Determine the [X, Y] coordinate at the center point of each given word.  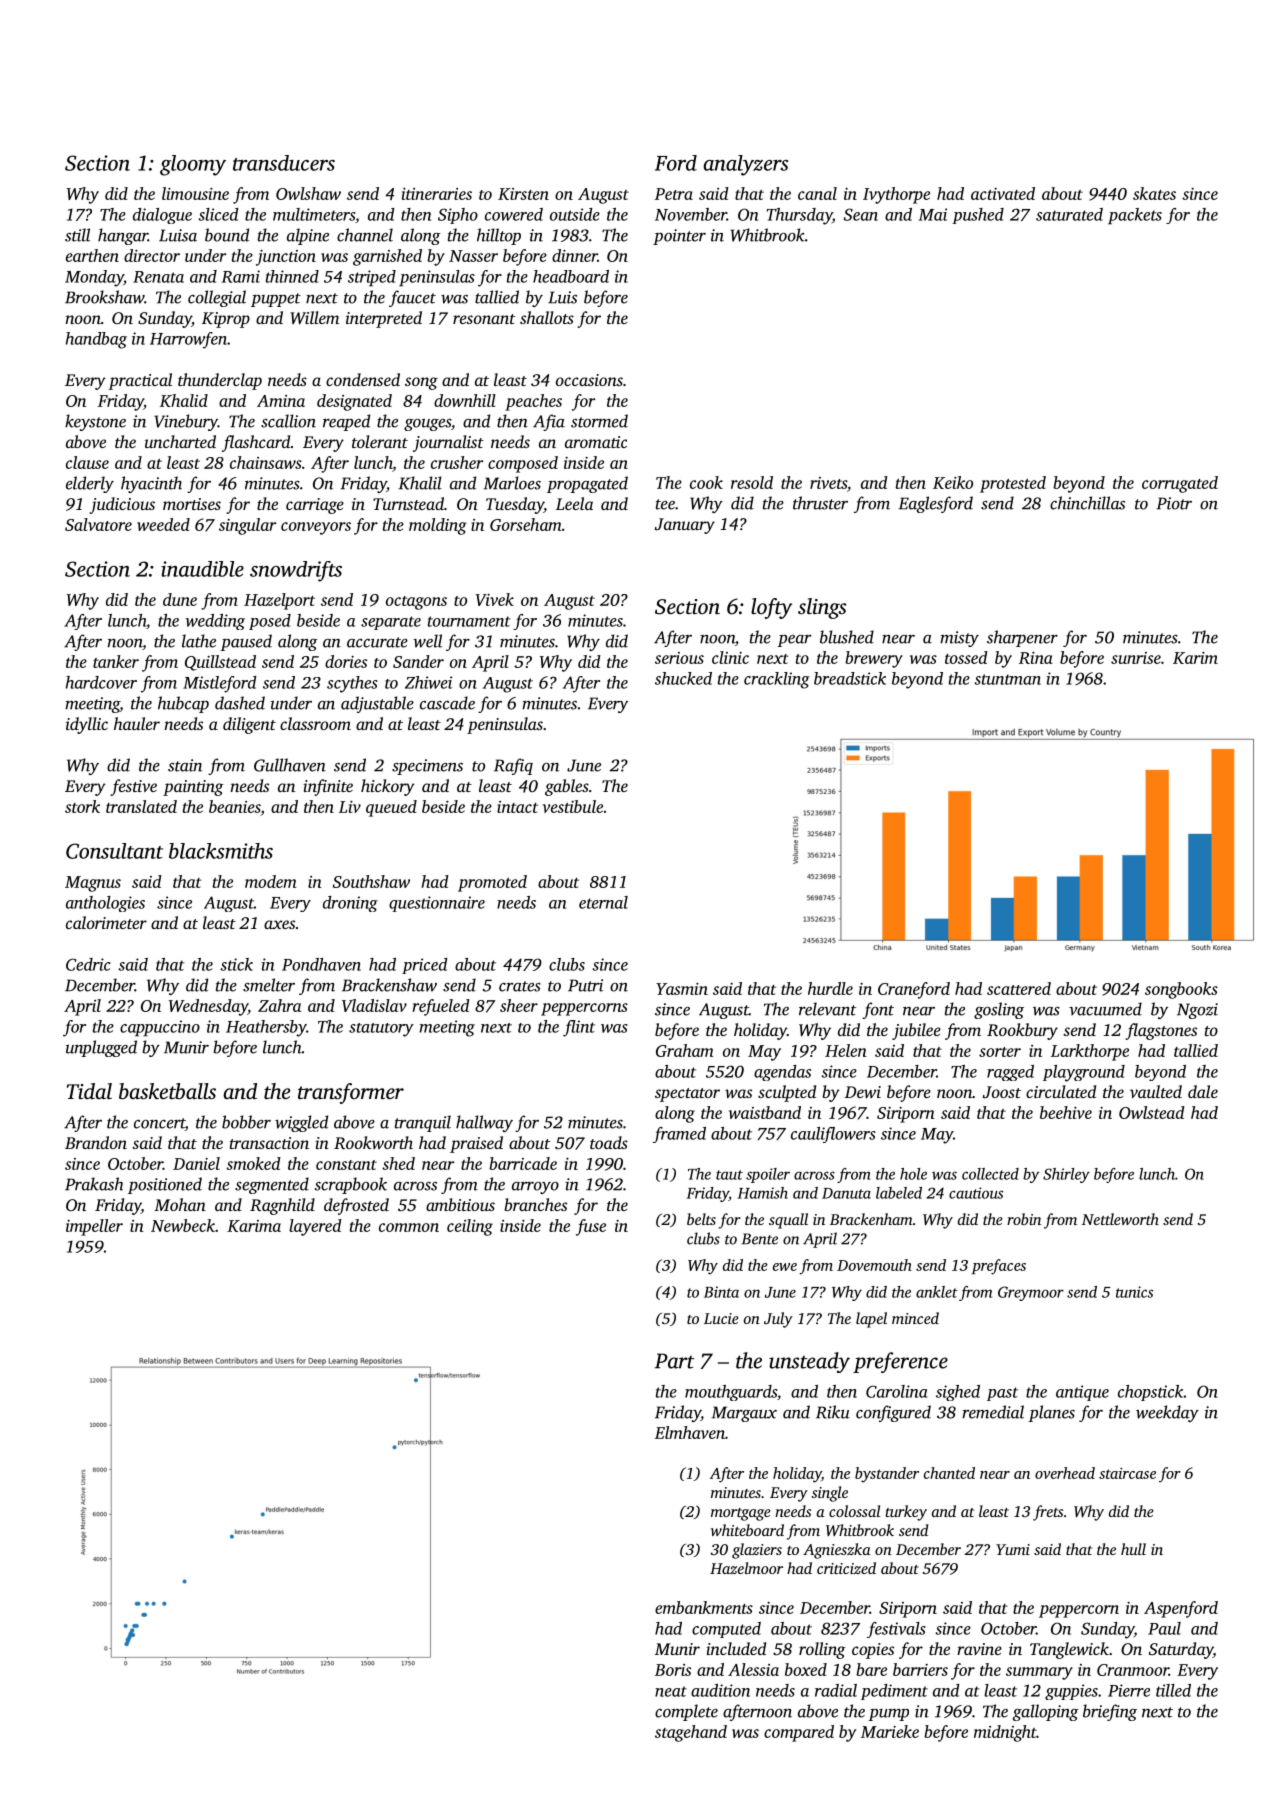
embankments [704, 1607]
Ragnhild [282, 1206]
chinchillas [1087, 503]
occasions [589, 380]
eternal [603, 902]
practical [140, 381]
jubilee [916, 1031]
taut [729, 1175]
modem [270, 881]
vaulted [1156, 1091]
